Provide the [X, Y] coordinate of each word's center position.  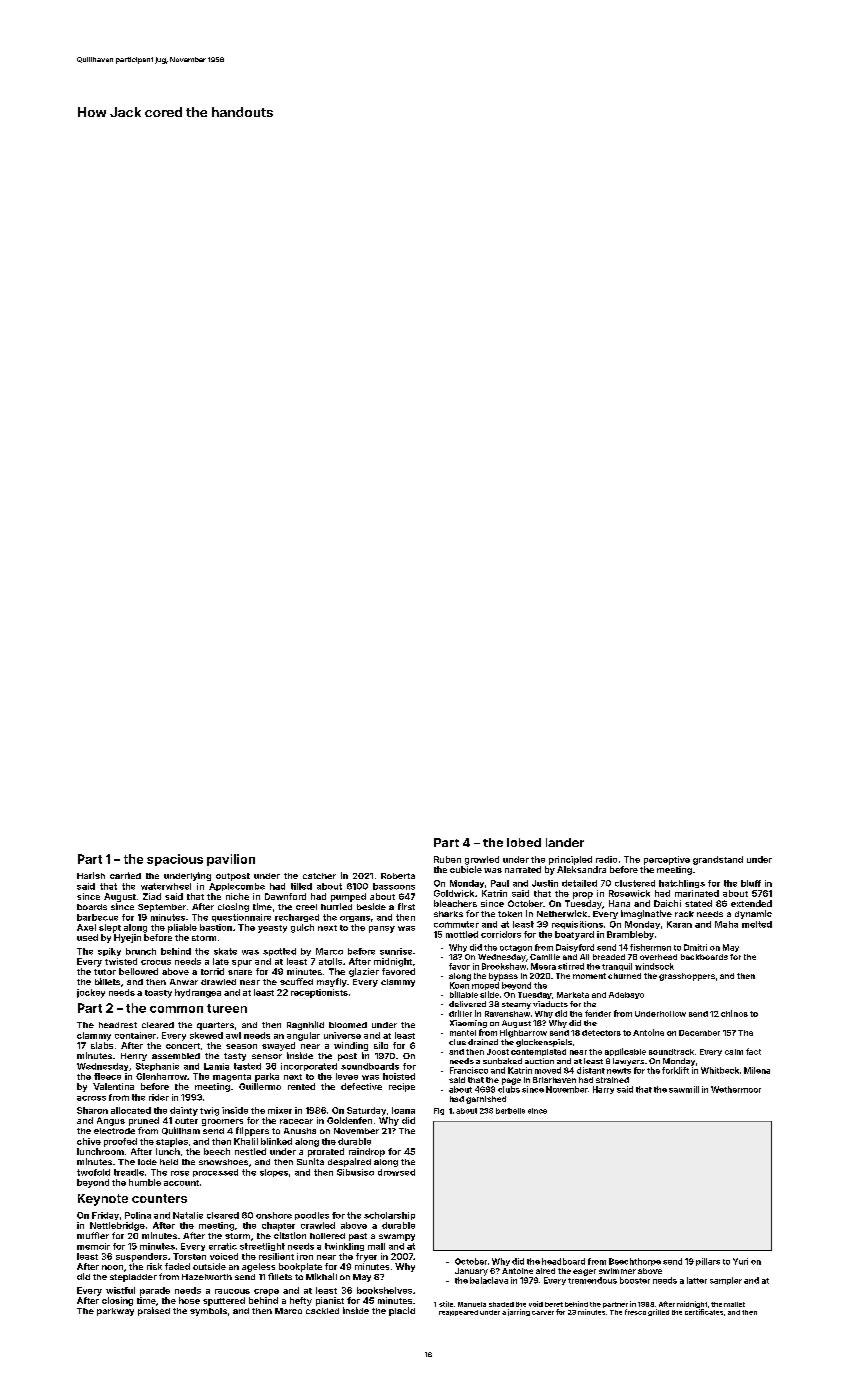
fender [598, 1013]
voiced [224, 1256]
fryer [366, 1257]
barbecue [97, 917]
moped [485, 986]
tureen [227, 1008]
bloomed [348, 1025]
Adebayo [626, 995]
